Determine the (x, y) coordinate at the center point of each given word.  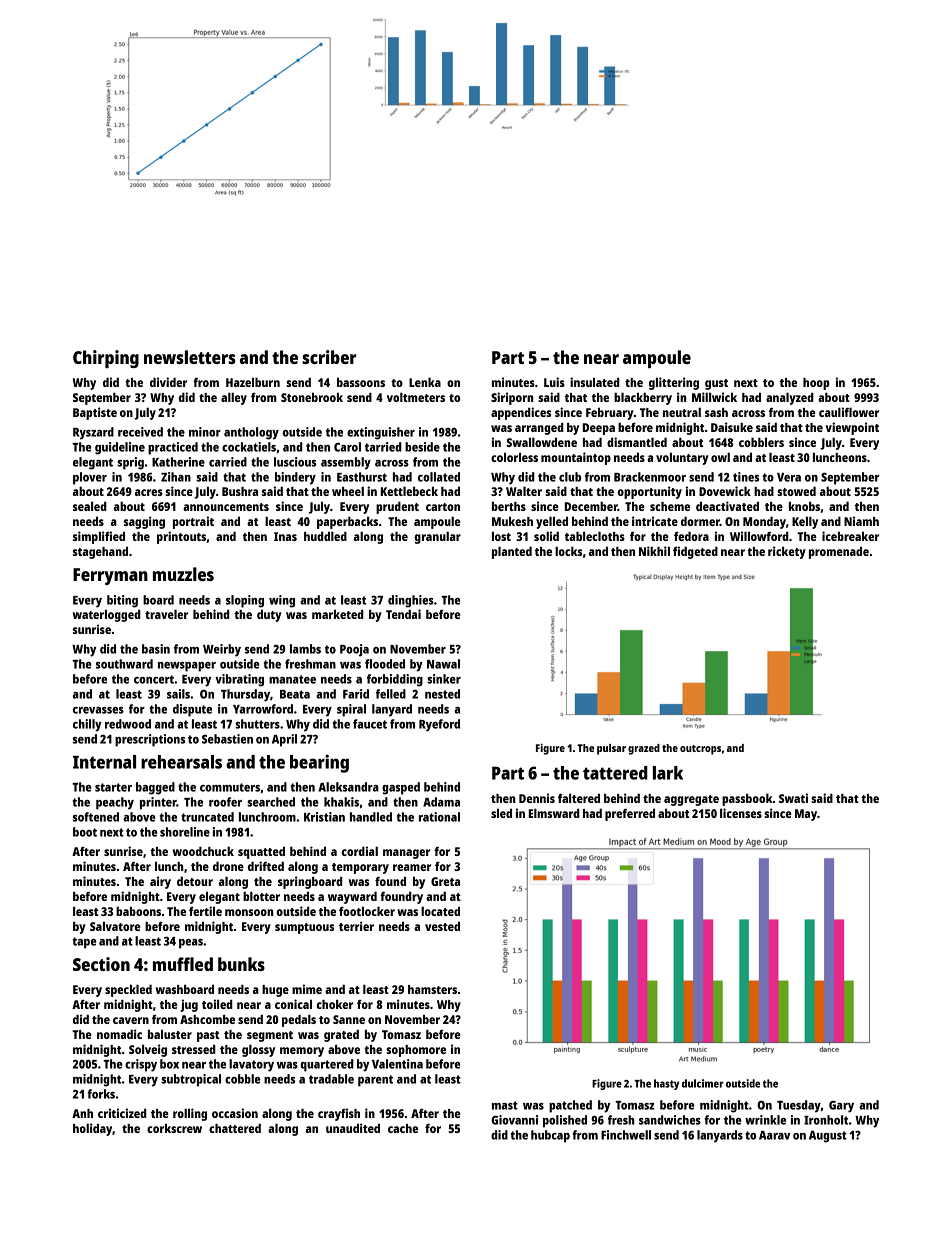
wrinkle (765, 1120)
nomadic (119, 1034)
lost (501, 536)
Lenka (425, 382)
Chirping (106, 359)
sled (501, 813)
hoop (816, 384)
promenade (839, 553)
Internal (104, 762)
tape (85, 943)
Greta (445, 881)
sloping (245, 601)
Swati (793, 798)
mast (505, 1105)
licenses (741, 813)
